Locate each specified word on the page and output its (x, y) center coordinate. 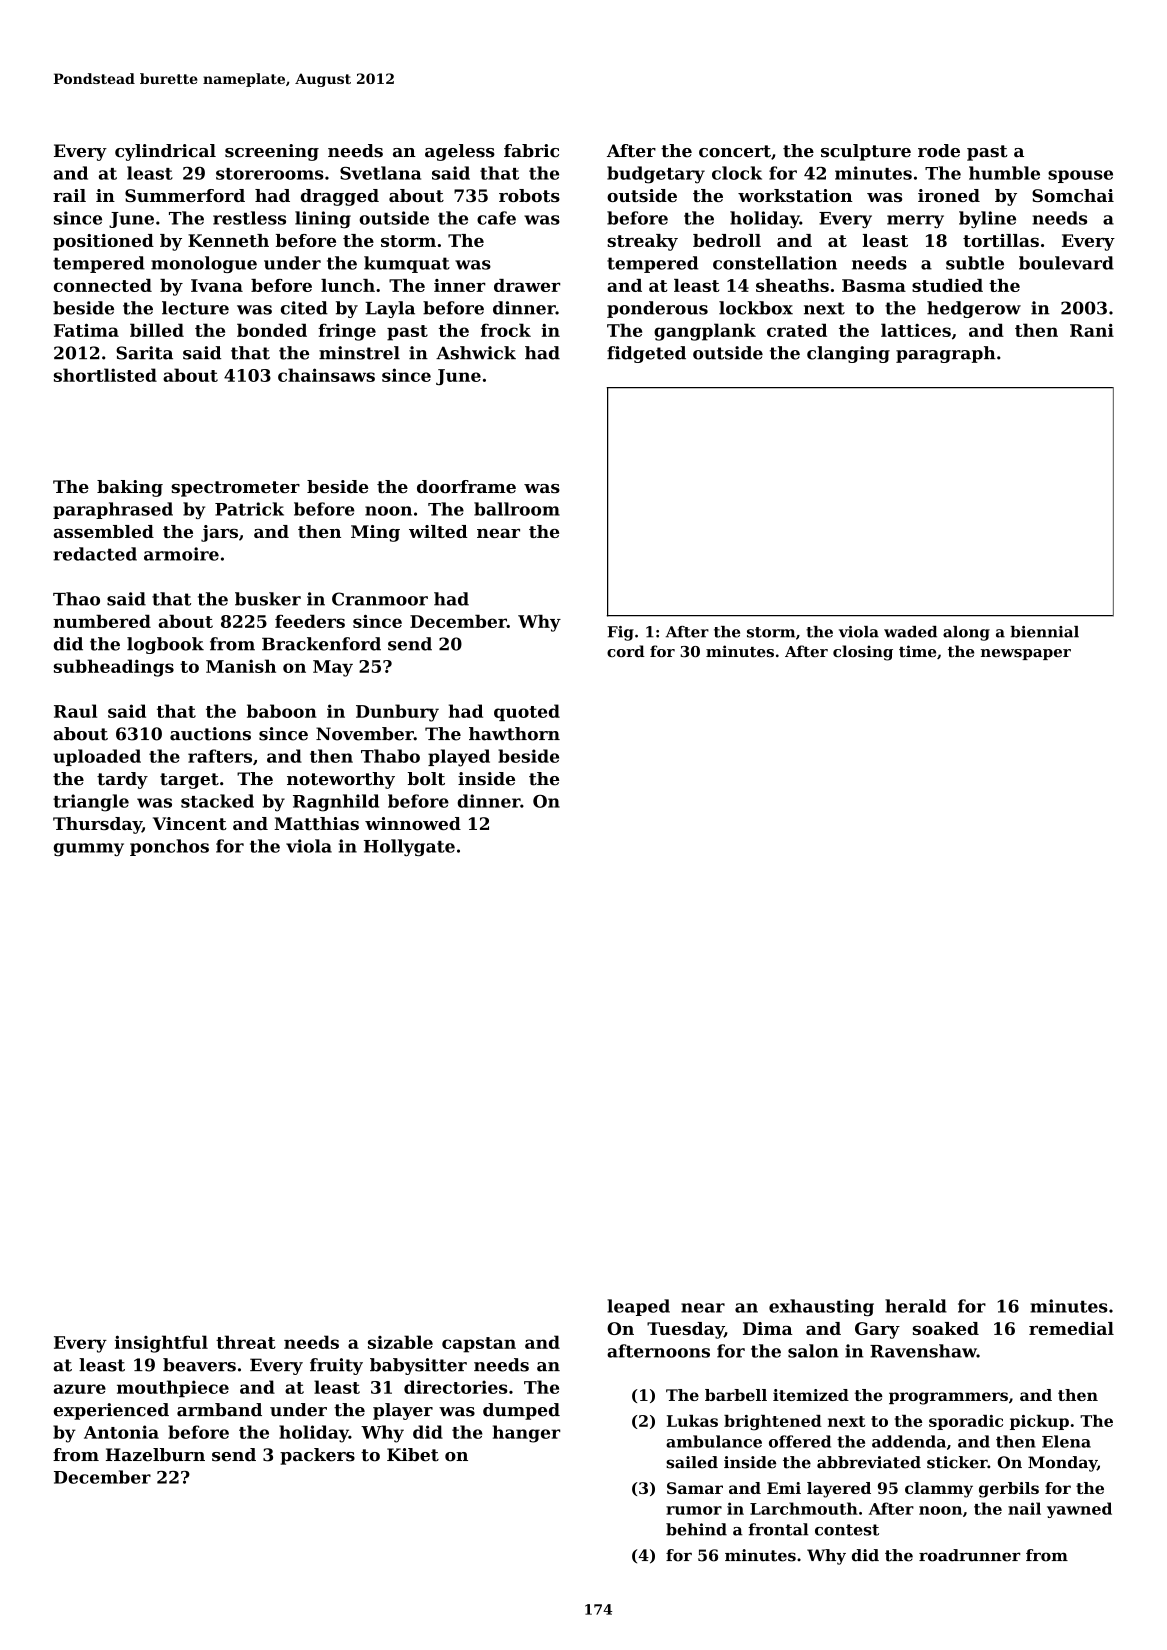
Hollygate (409, 847)
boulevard (1066, 263)
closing (863, 653)
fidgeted (646, 354)
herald (916, 1306)
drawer (527, 285)
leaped (638, 1307)
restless (249, 218)
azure (80, 1389)
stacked (217, 801)
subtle (975, 263)
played (459, 758)
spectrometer (235, 489)
